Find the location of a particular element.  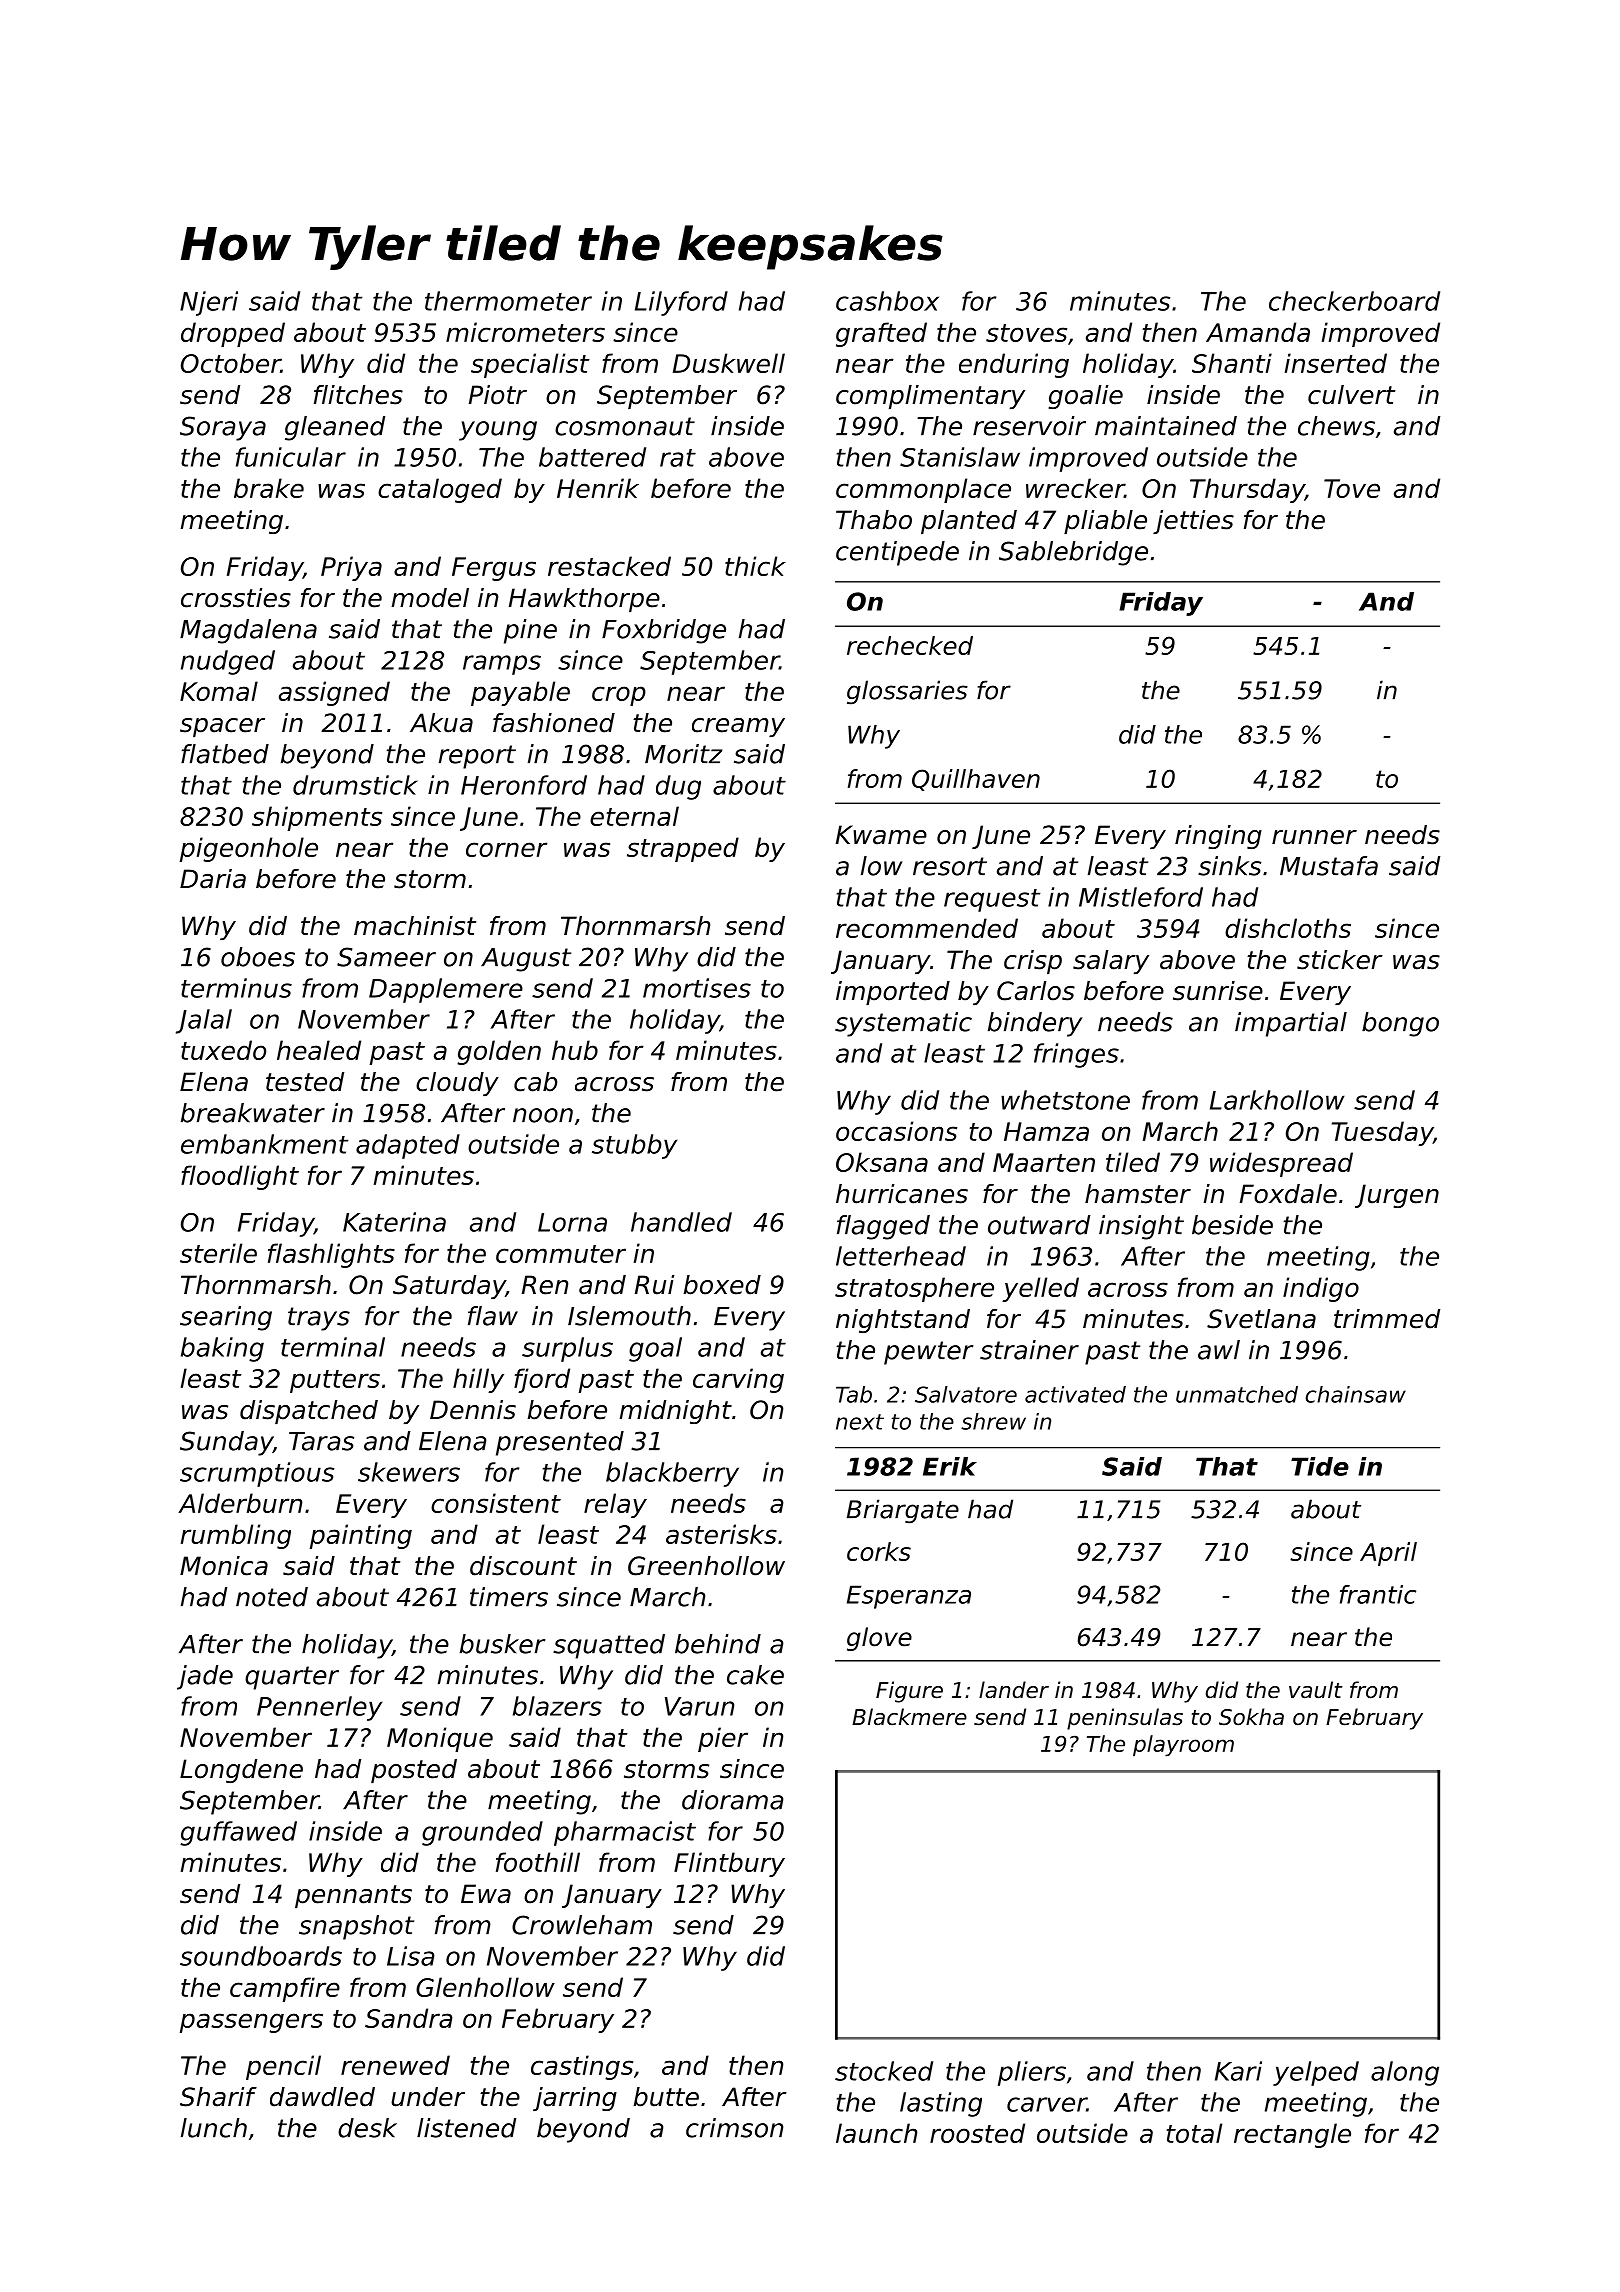

sticker is located at coordinates (1340, 960).
